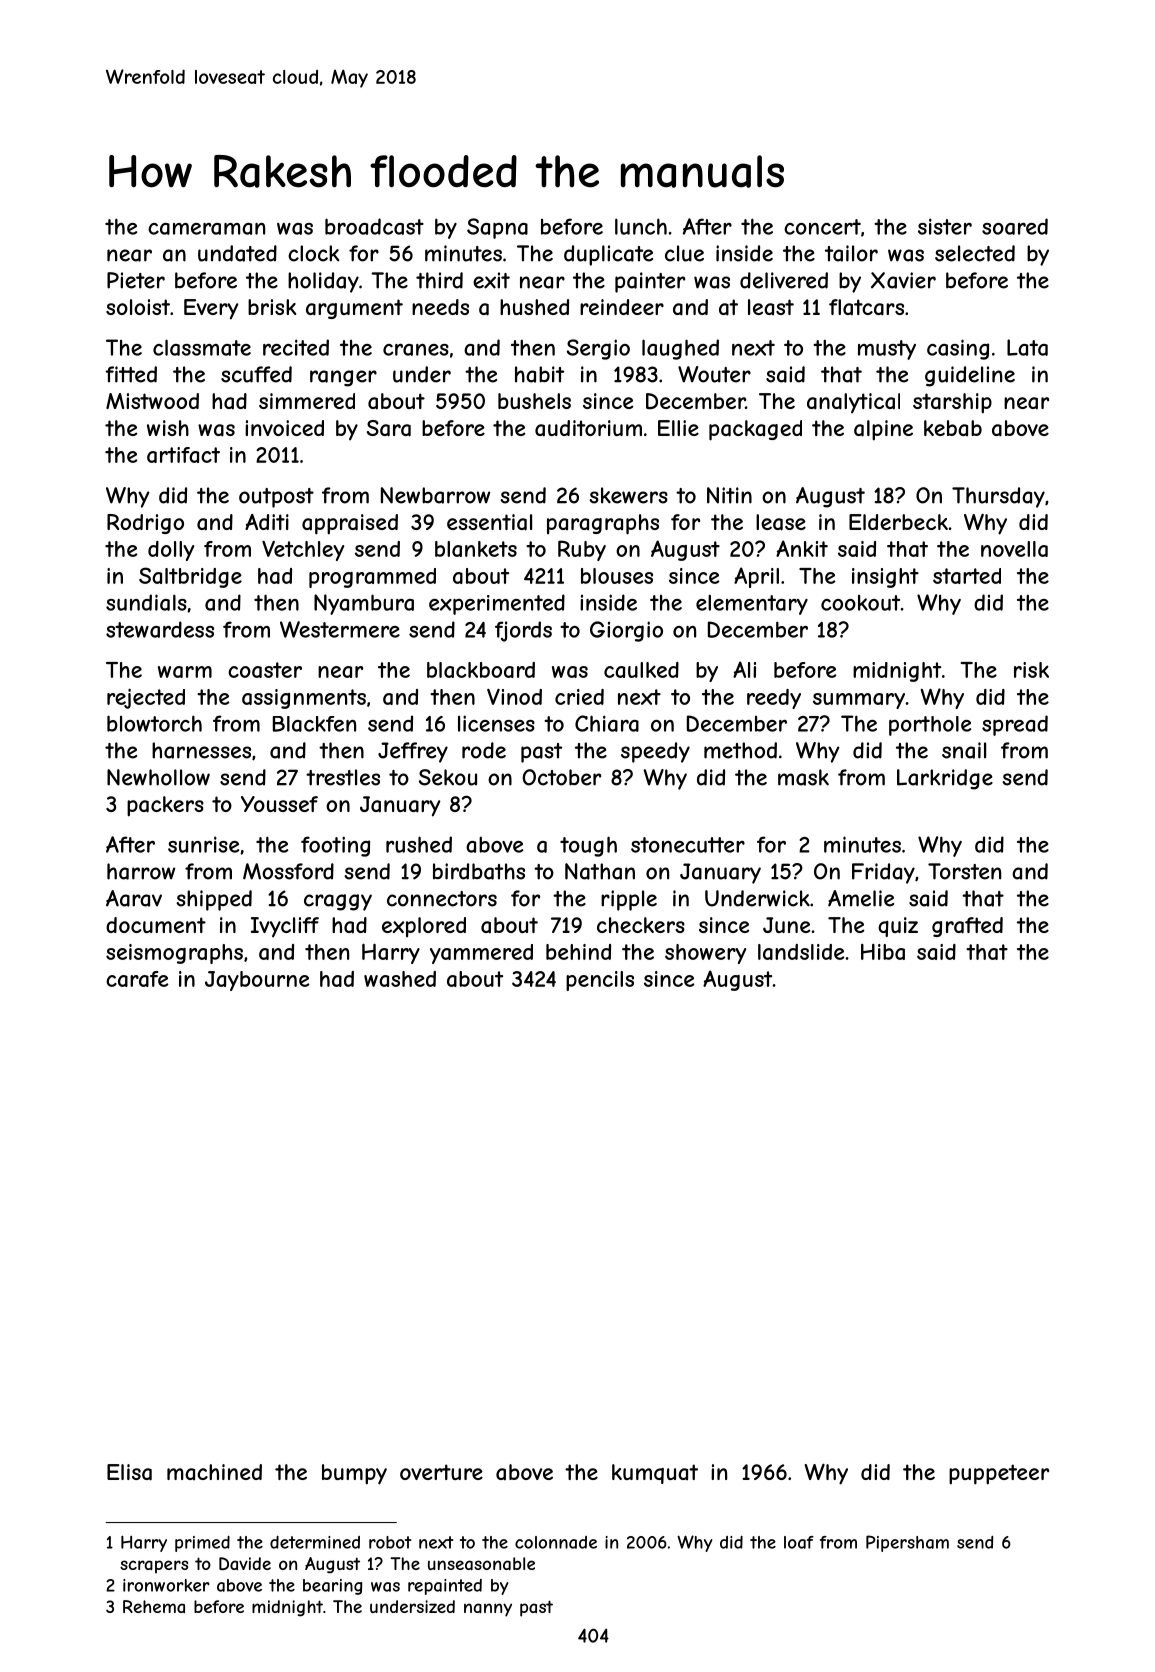 The width and height of the screenshot is (1155, 1672). What do you see at coordinates (206, 229) in the screenshot?
I see `cameraman` at bounding box center [206, 229].
